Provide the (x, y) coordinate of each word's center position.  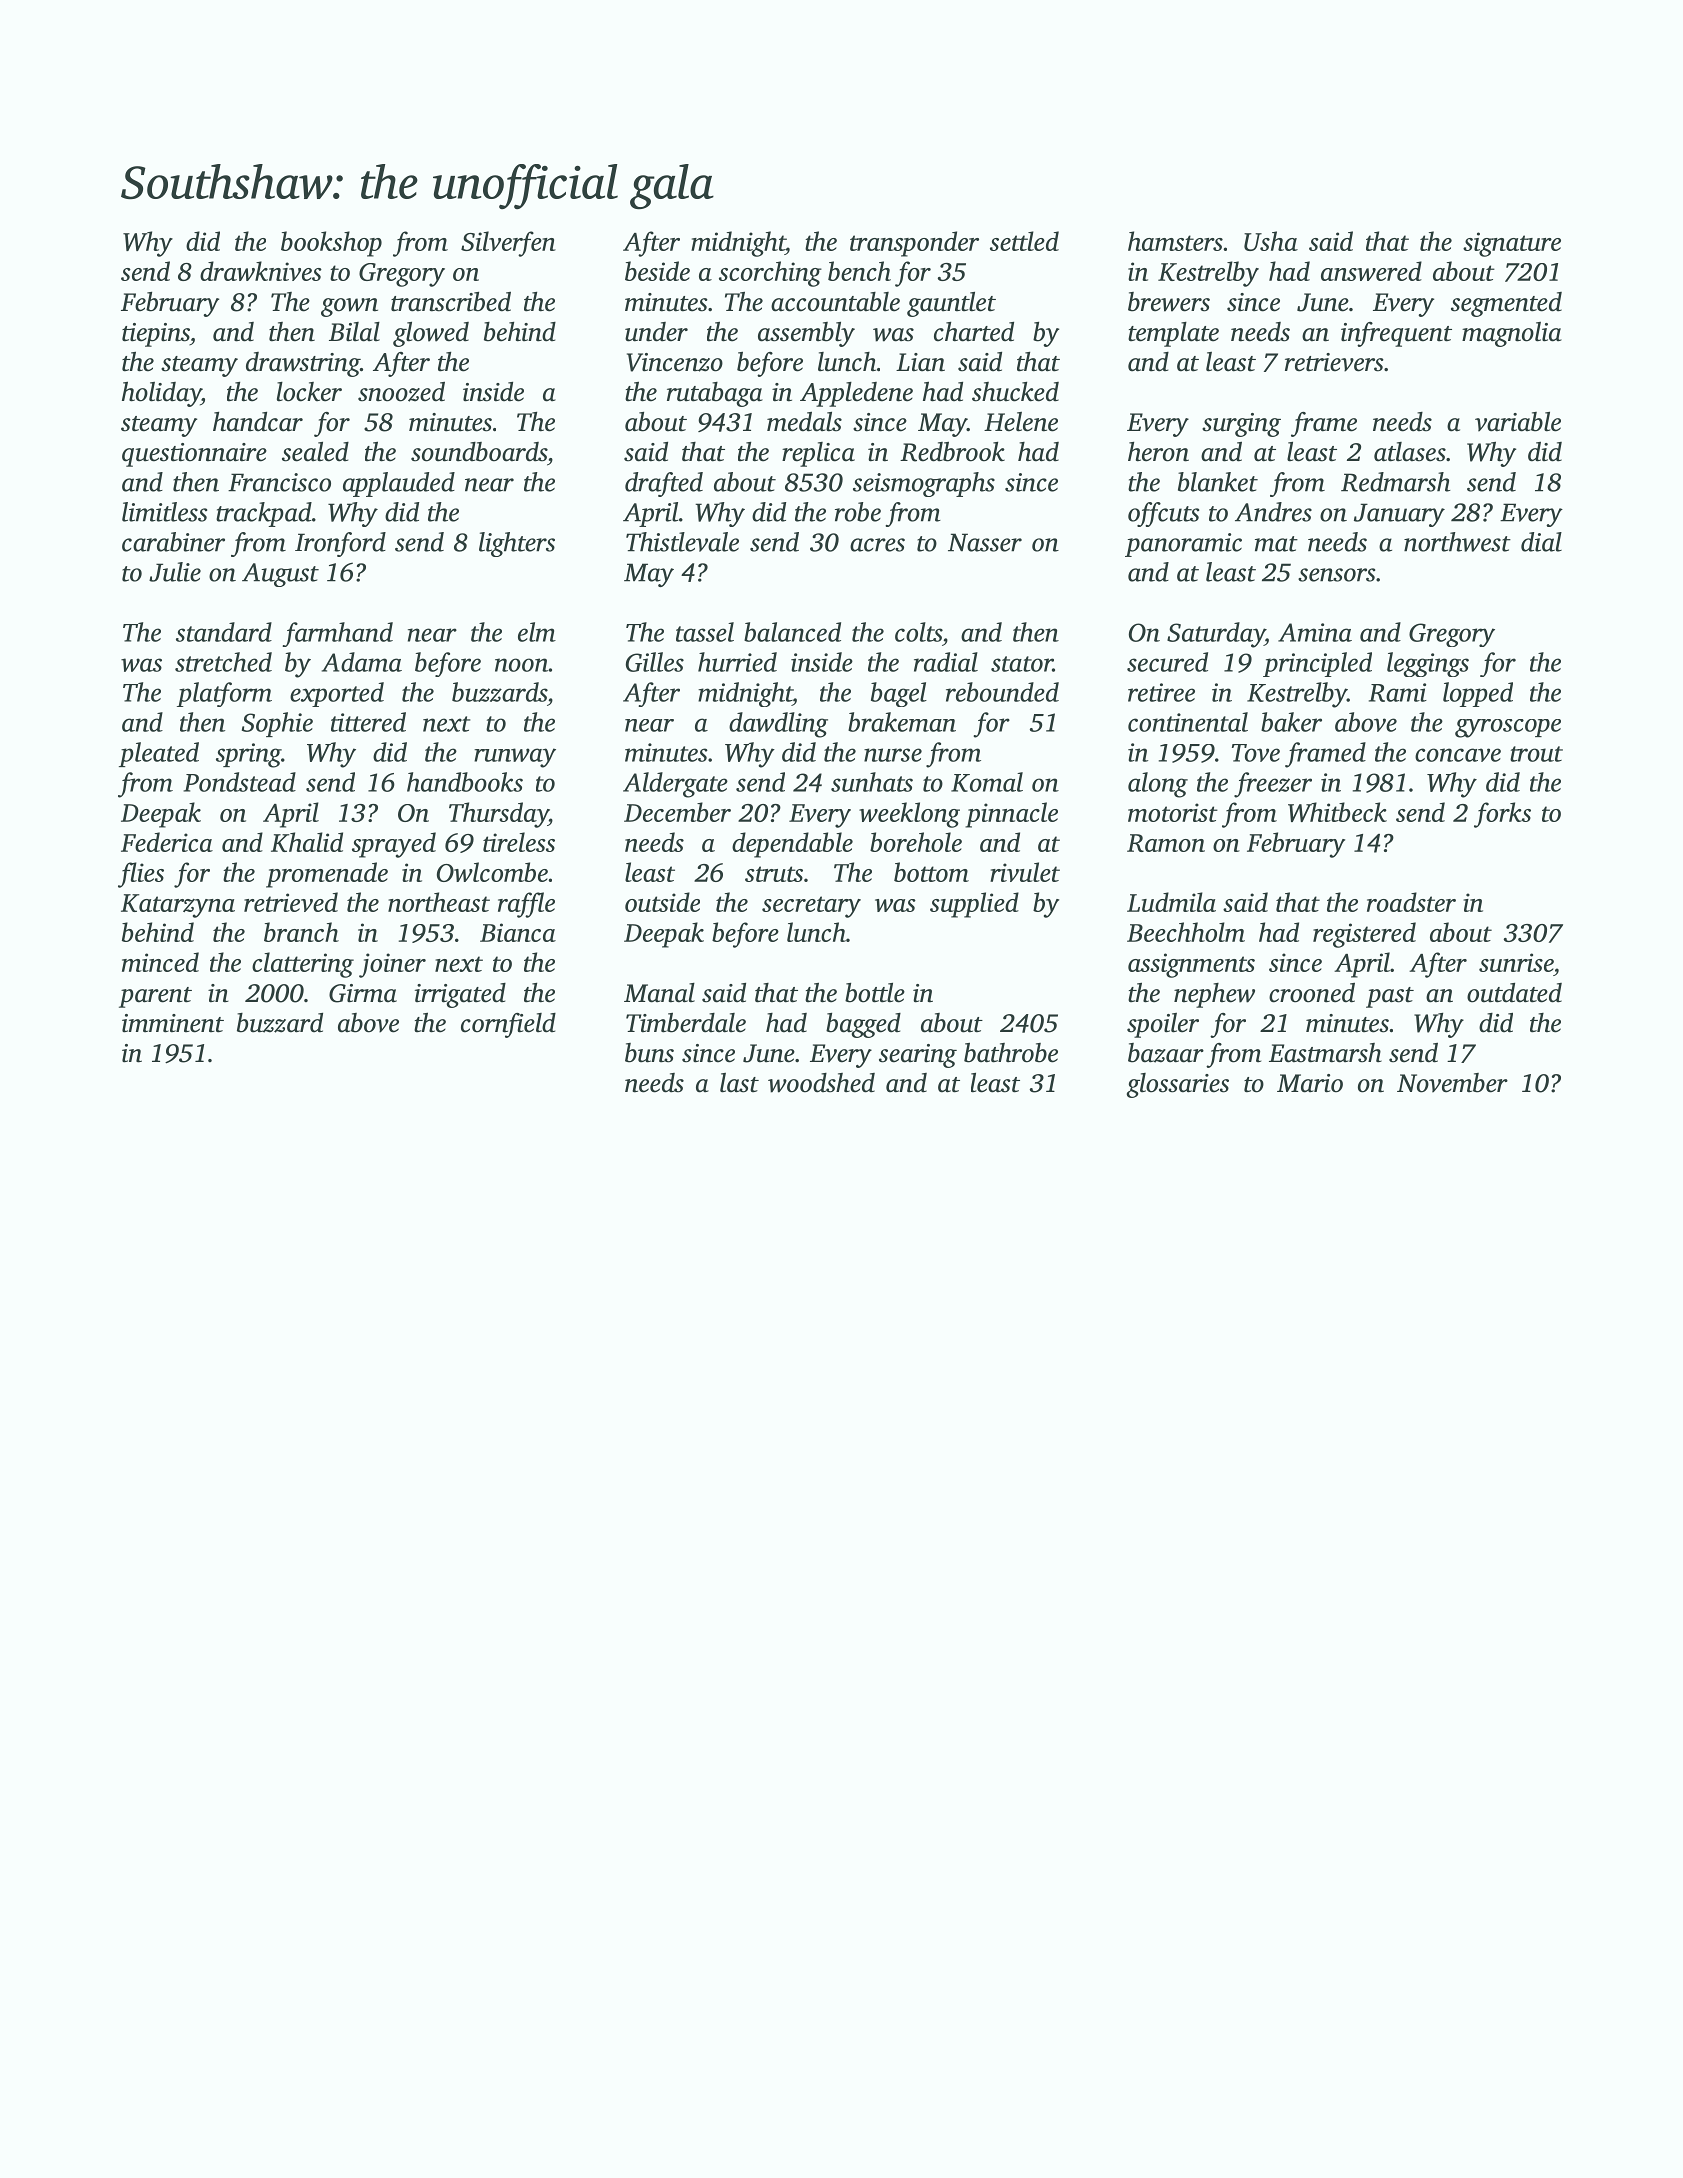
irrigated (460, 995)
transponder (914, 244)
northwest (1457, 542)
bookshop (331, 244)
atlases (1410, 452)
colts (918, 632)
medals (804, 421)
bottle (875, 993)
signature (1512, 244)
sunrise (1516, 962)
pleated (159, 754)
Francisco (279, 482)
